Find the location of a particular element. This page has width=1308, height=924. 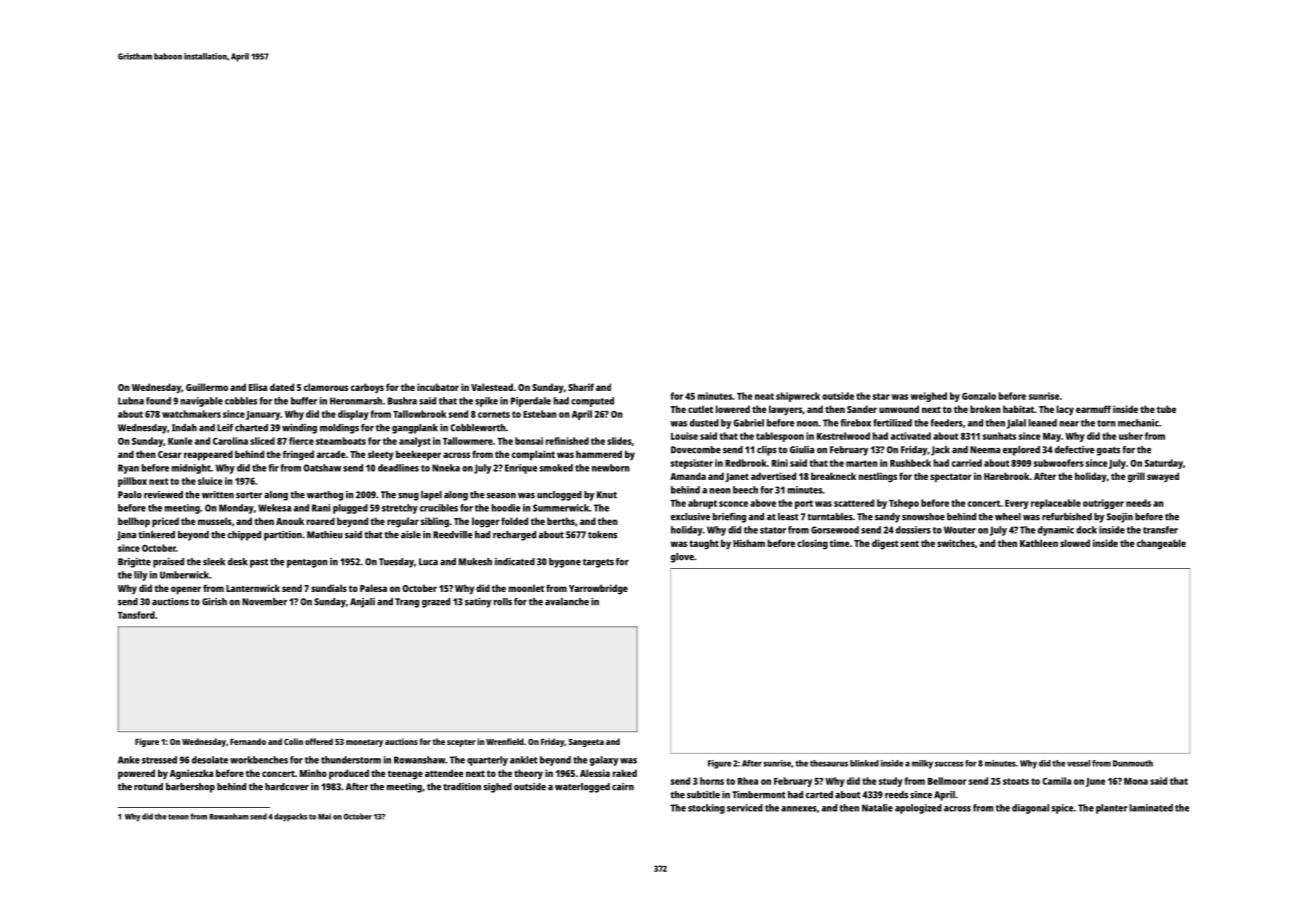

Dunmouth is located at coordinates (1133, 763).
